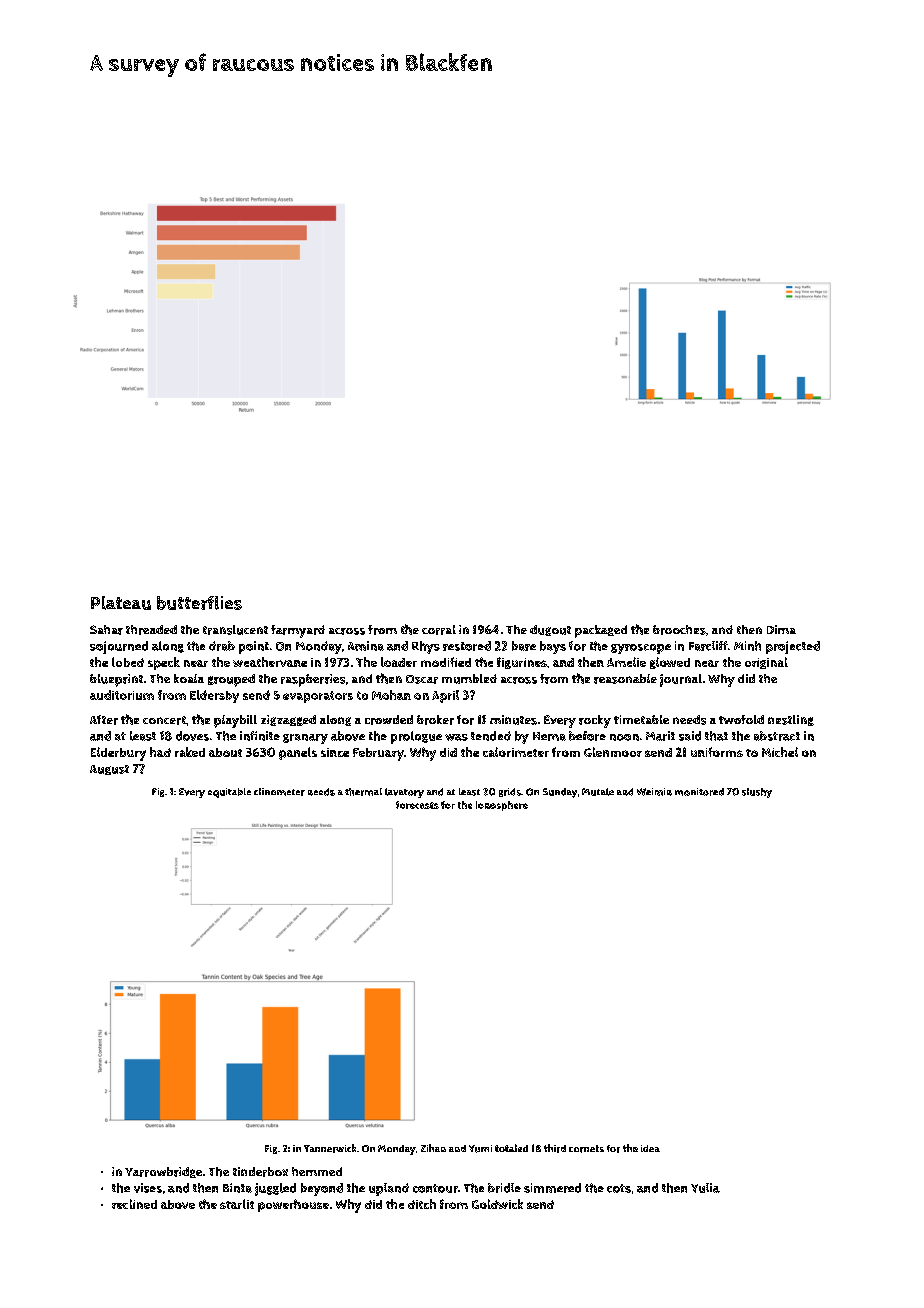 The image size is (924, 1308). Describe the element at coordinates (781, 629) in the page. I see `Dima` at that location.
